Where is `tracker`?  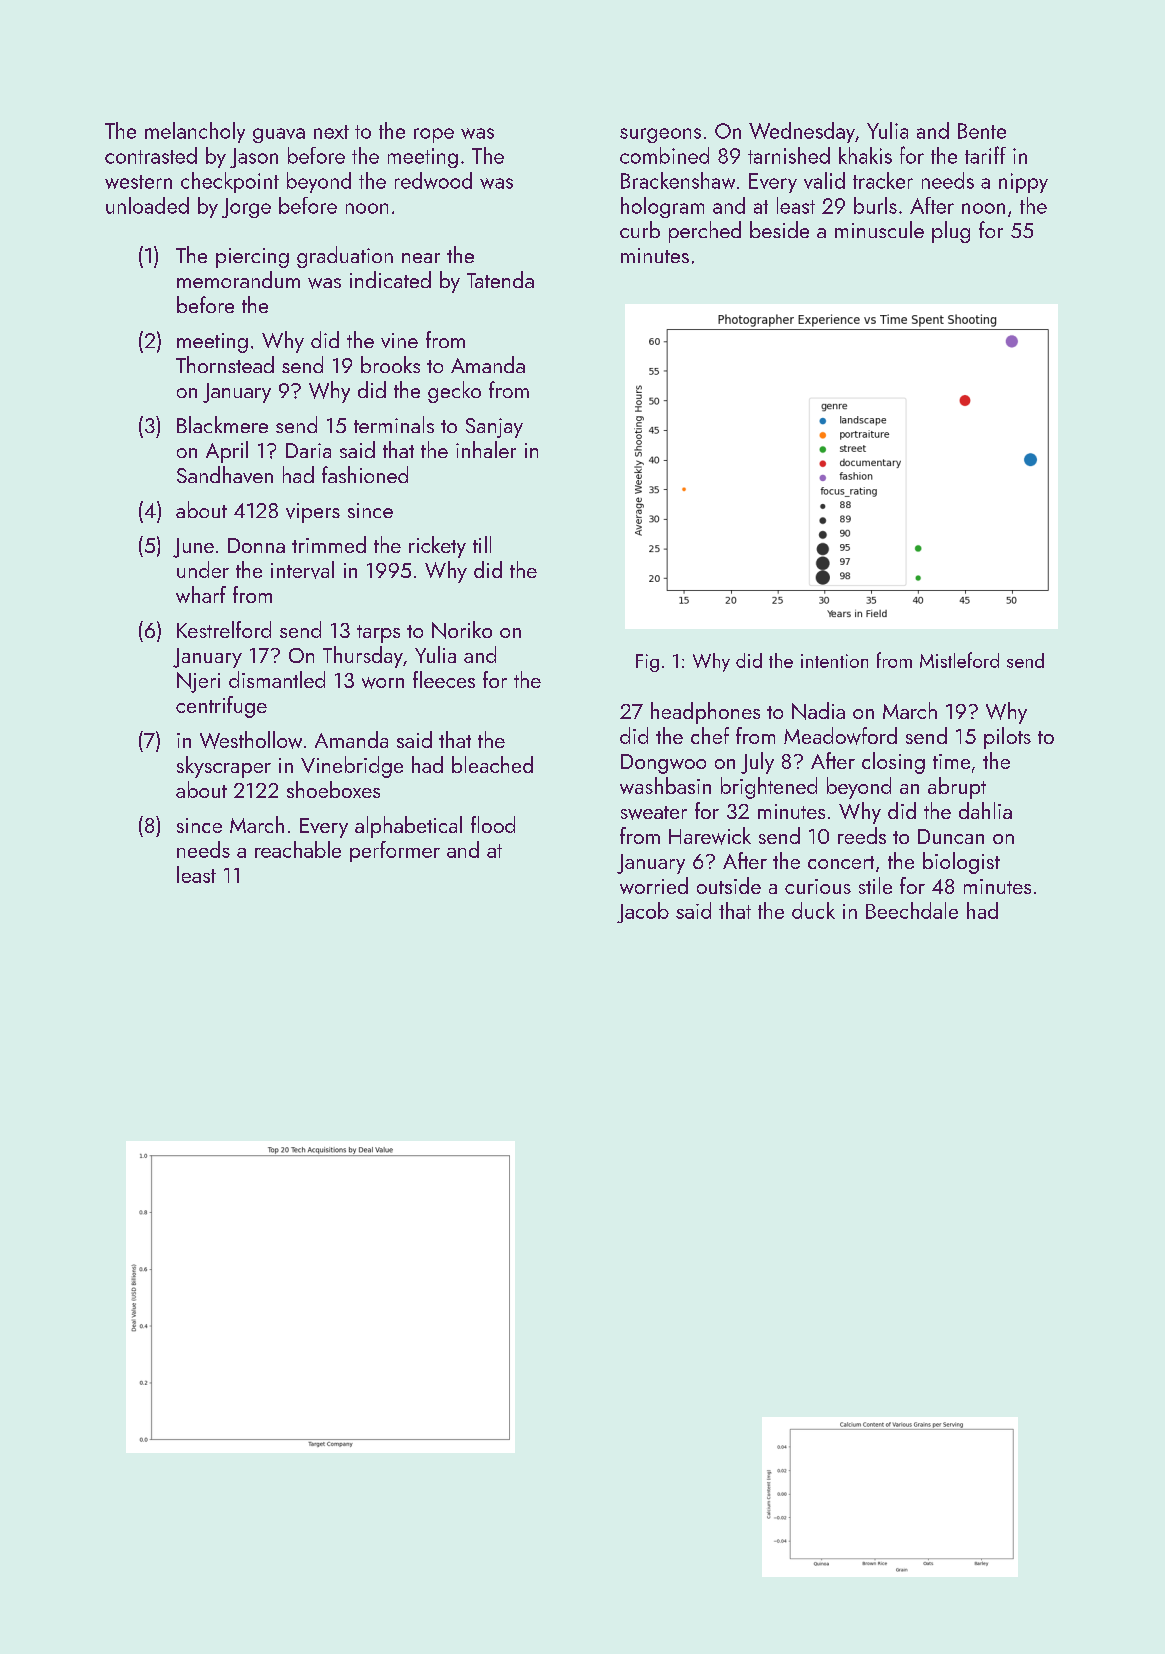 tracker is located at coordinates (883, 180).
